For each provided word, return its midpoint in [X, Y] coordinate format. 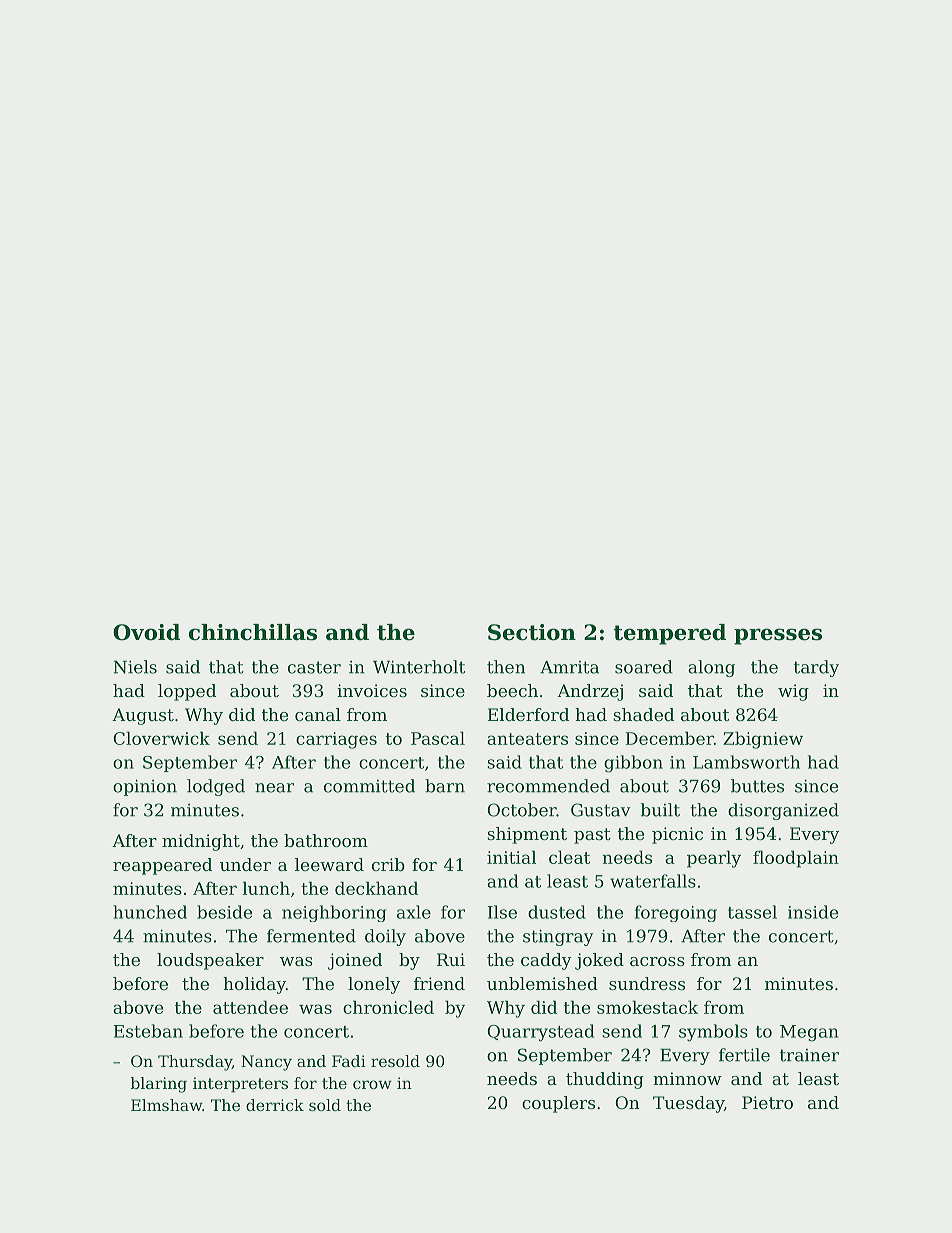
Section [532, 632]
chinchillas [253, 632]
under [245, 864]
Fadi [349, 1061]
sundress [647, 983]
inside [813, 912]
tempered [669, 634]
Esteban [148, 1031]
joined [355, 961]
